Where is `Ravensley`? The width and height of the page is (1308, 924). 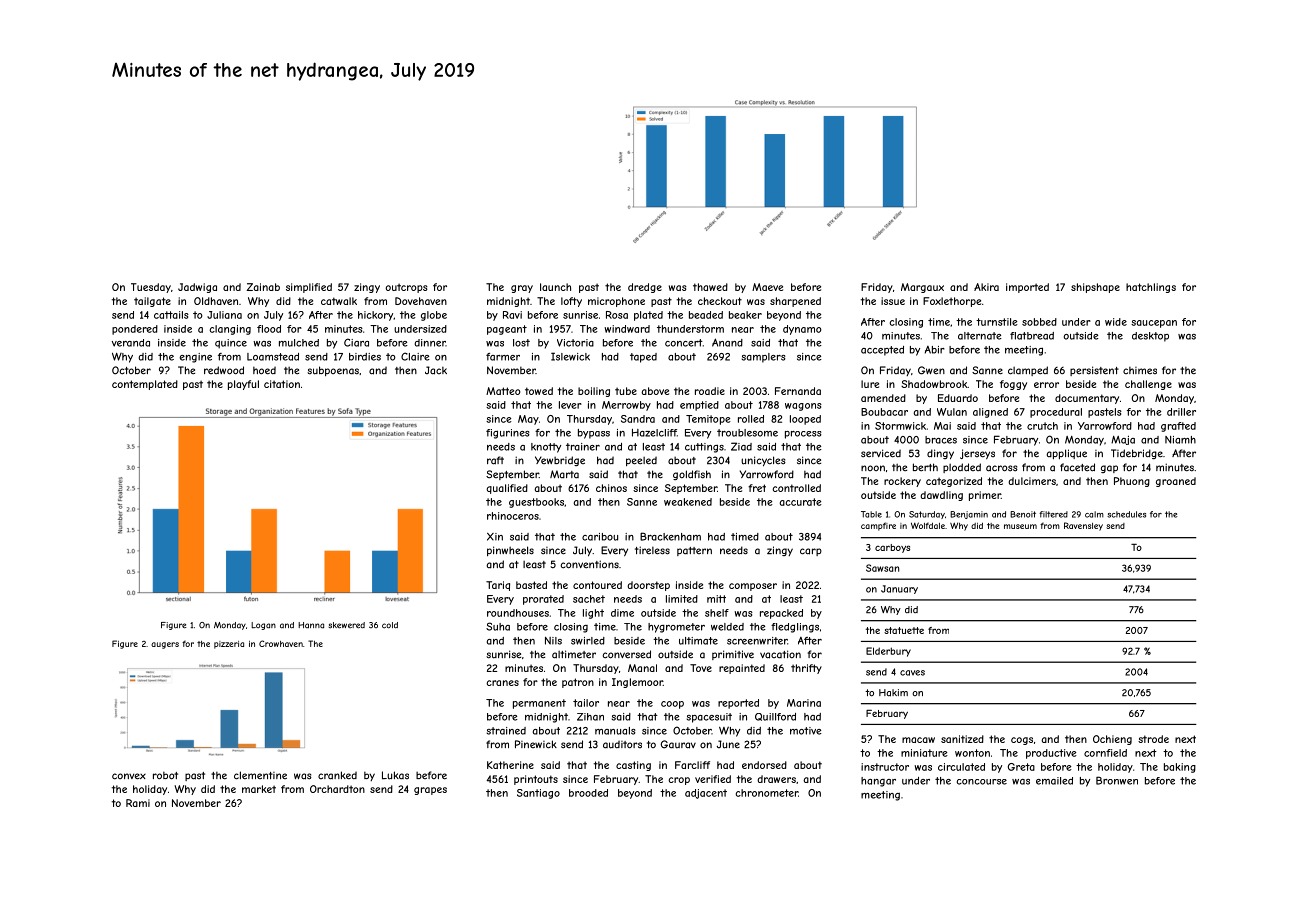 Ravensley is located at coordinates (1083, 526).
